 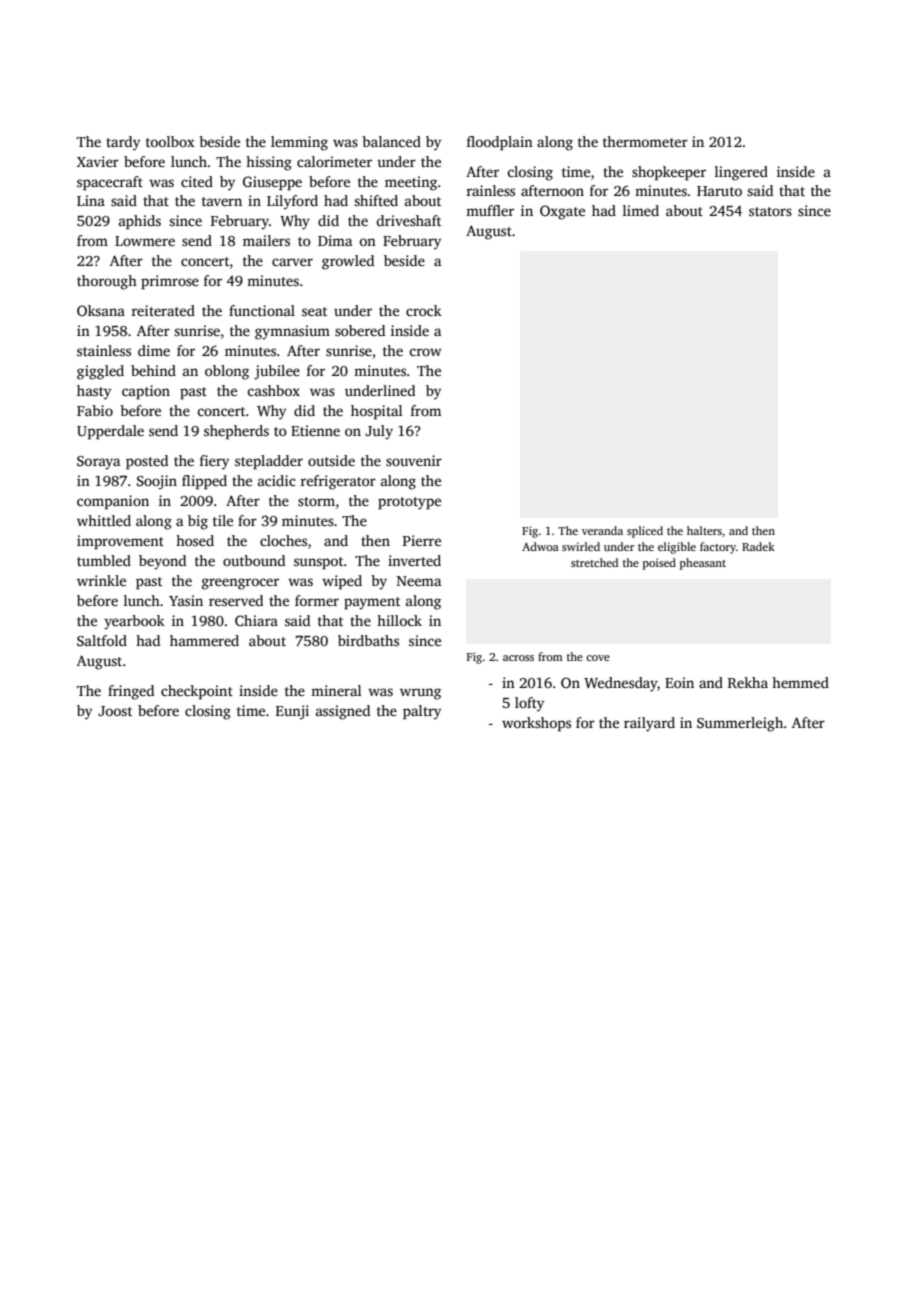 What do you see at coordinates (770, 211) in the page?
I see `stators` at bounding box center [770, 211].
